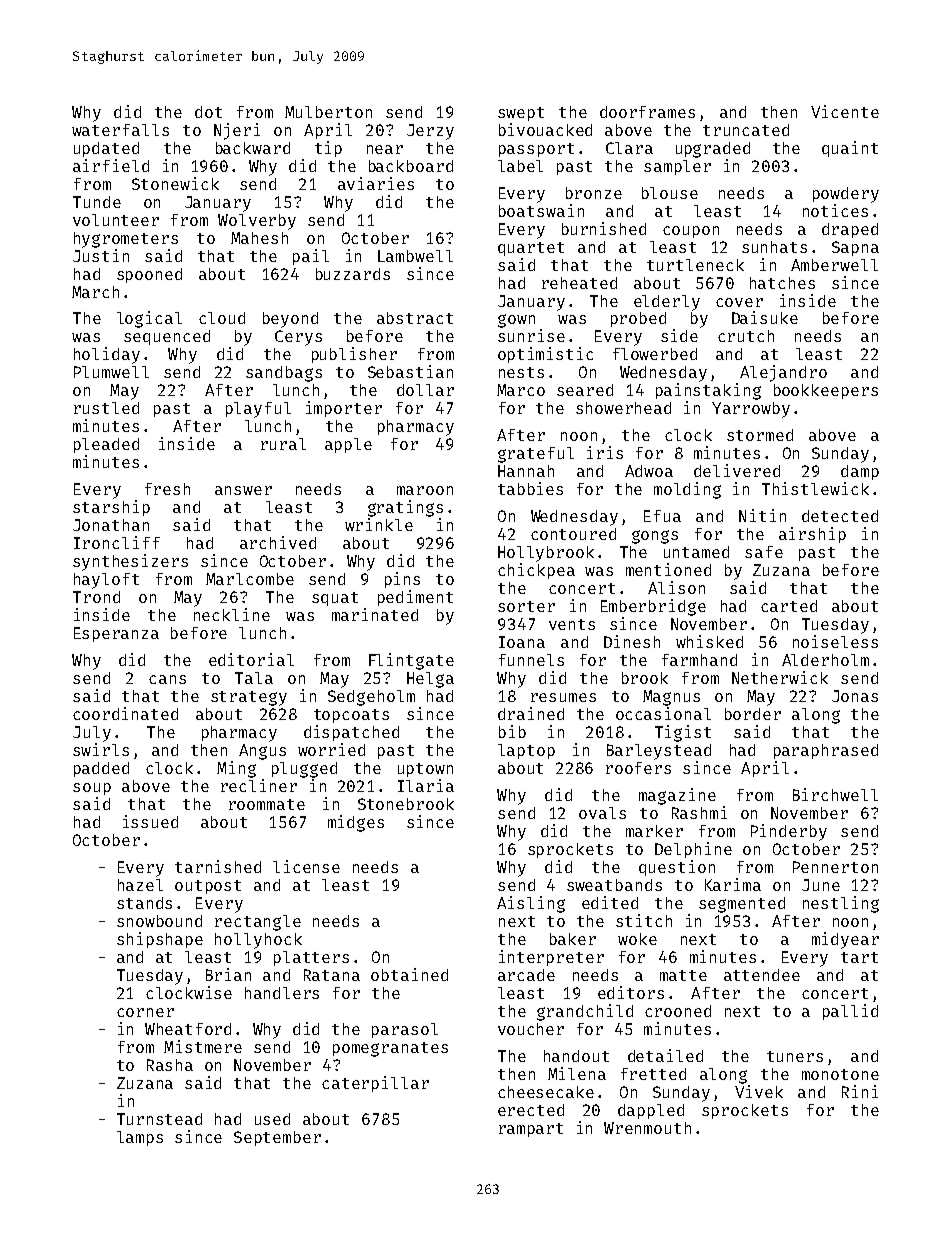 The image size is (952, 1233). I want to click on swept, so click(521, 114).
